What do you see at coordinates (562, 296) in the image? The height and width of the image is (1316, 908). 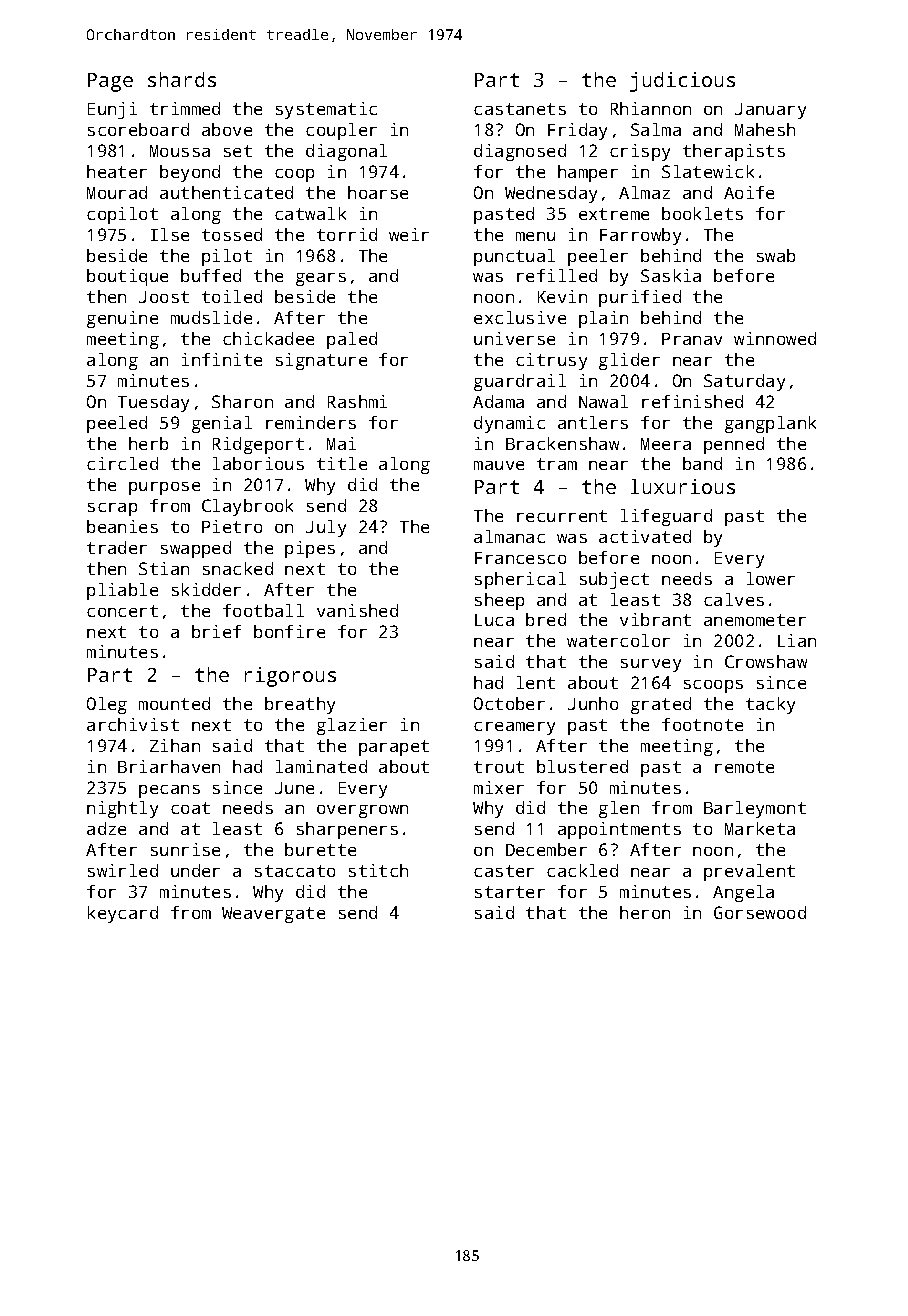 I see `Kevin` at bounding box center [562, 296].
